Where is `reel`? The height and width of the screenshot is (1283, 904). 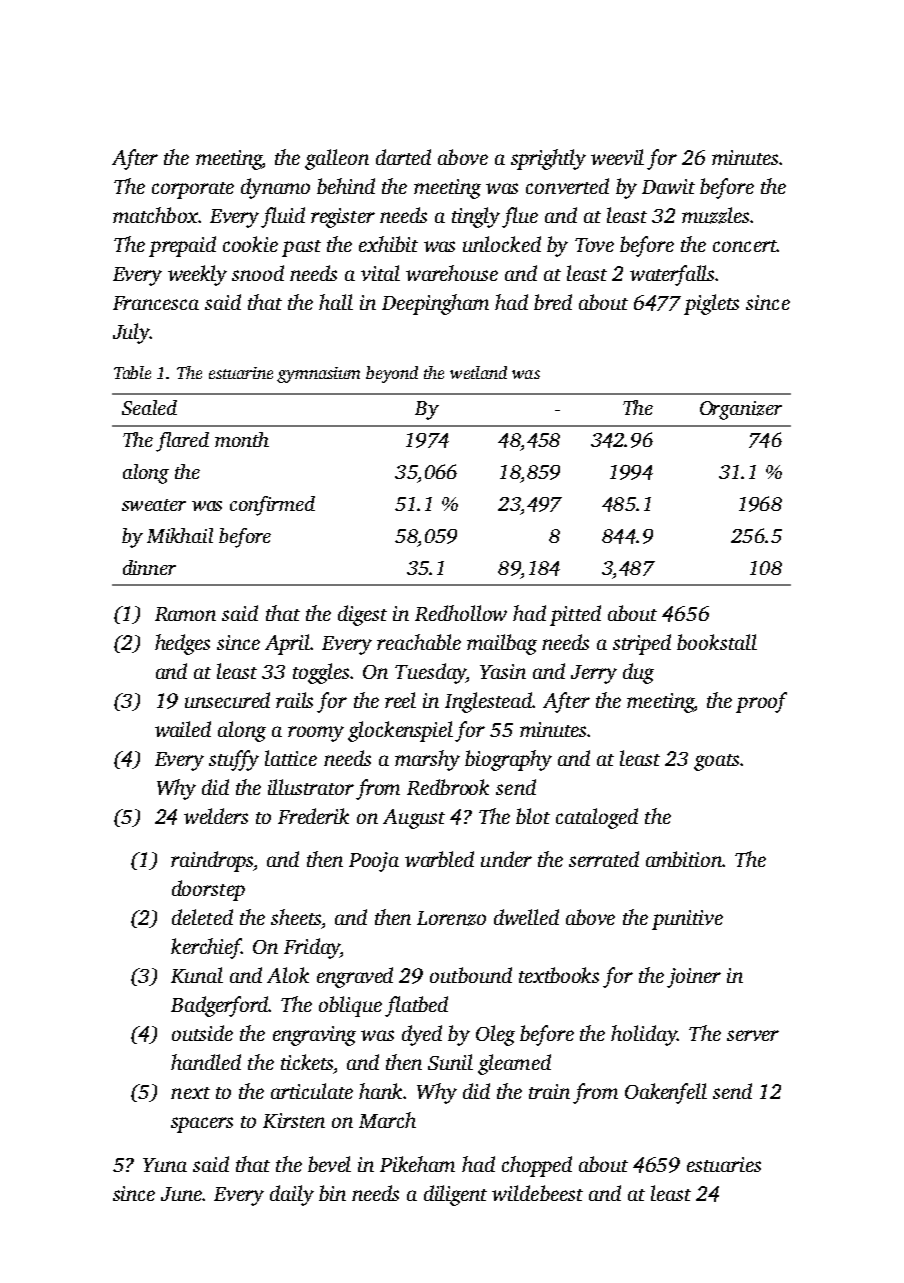 reel is located at coordinates (400, 700).
